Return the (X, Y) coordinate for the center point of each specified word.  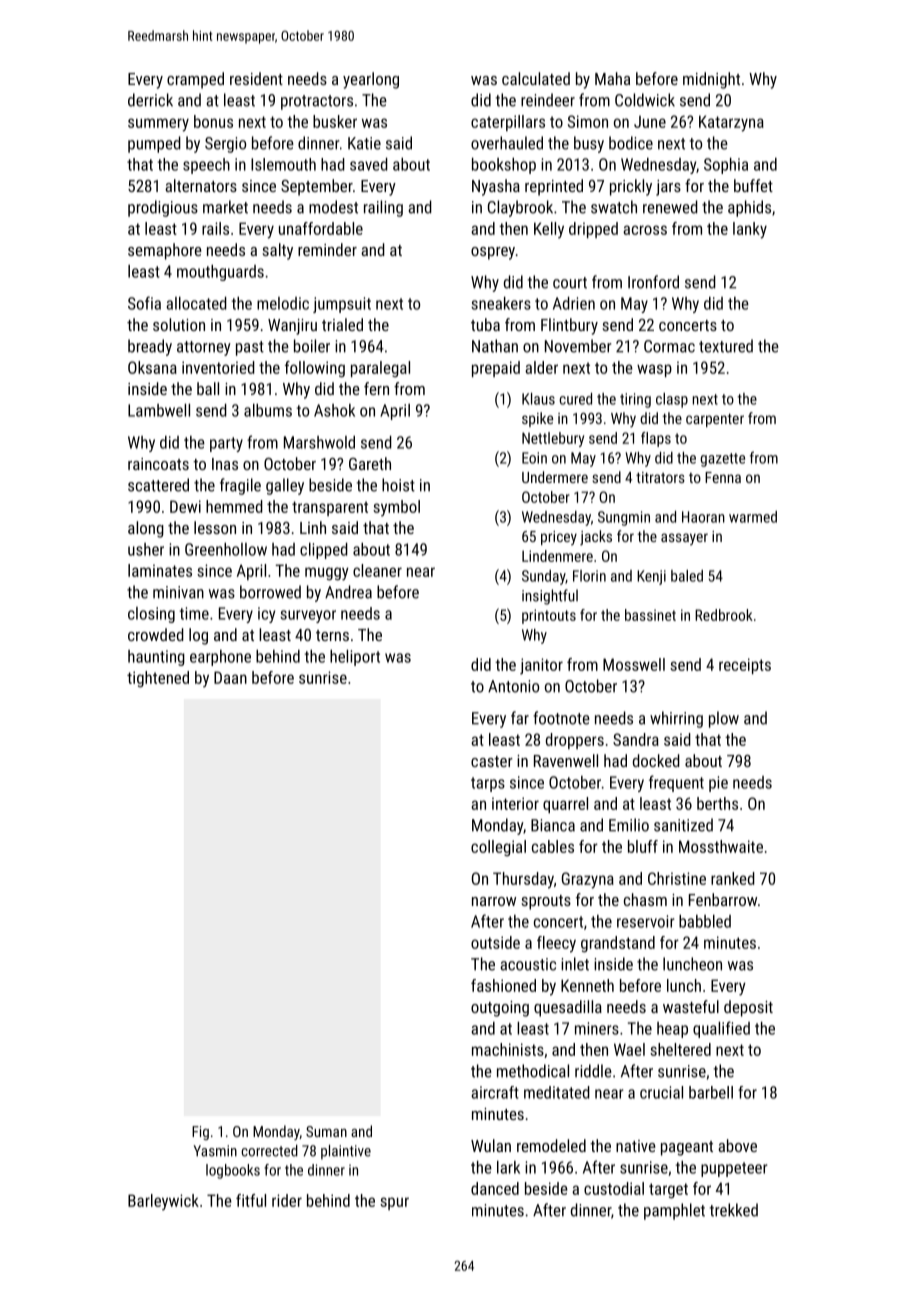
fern (376, 388)
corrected (269, 1151)
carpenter (715, 420)
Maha (612, 78)
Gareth (370, 463)
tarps (488, 784)
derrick (150, 100)
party (226, 444)
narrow (494, 901)
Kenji (651, 577)
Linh (313, 527)
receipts (745, 666)
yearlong (371, 80)
